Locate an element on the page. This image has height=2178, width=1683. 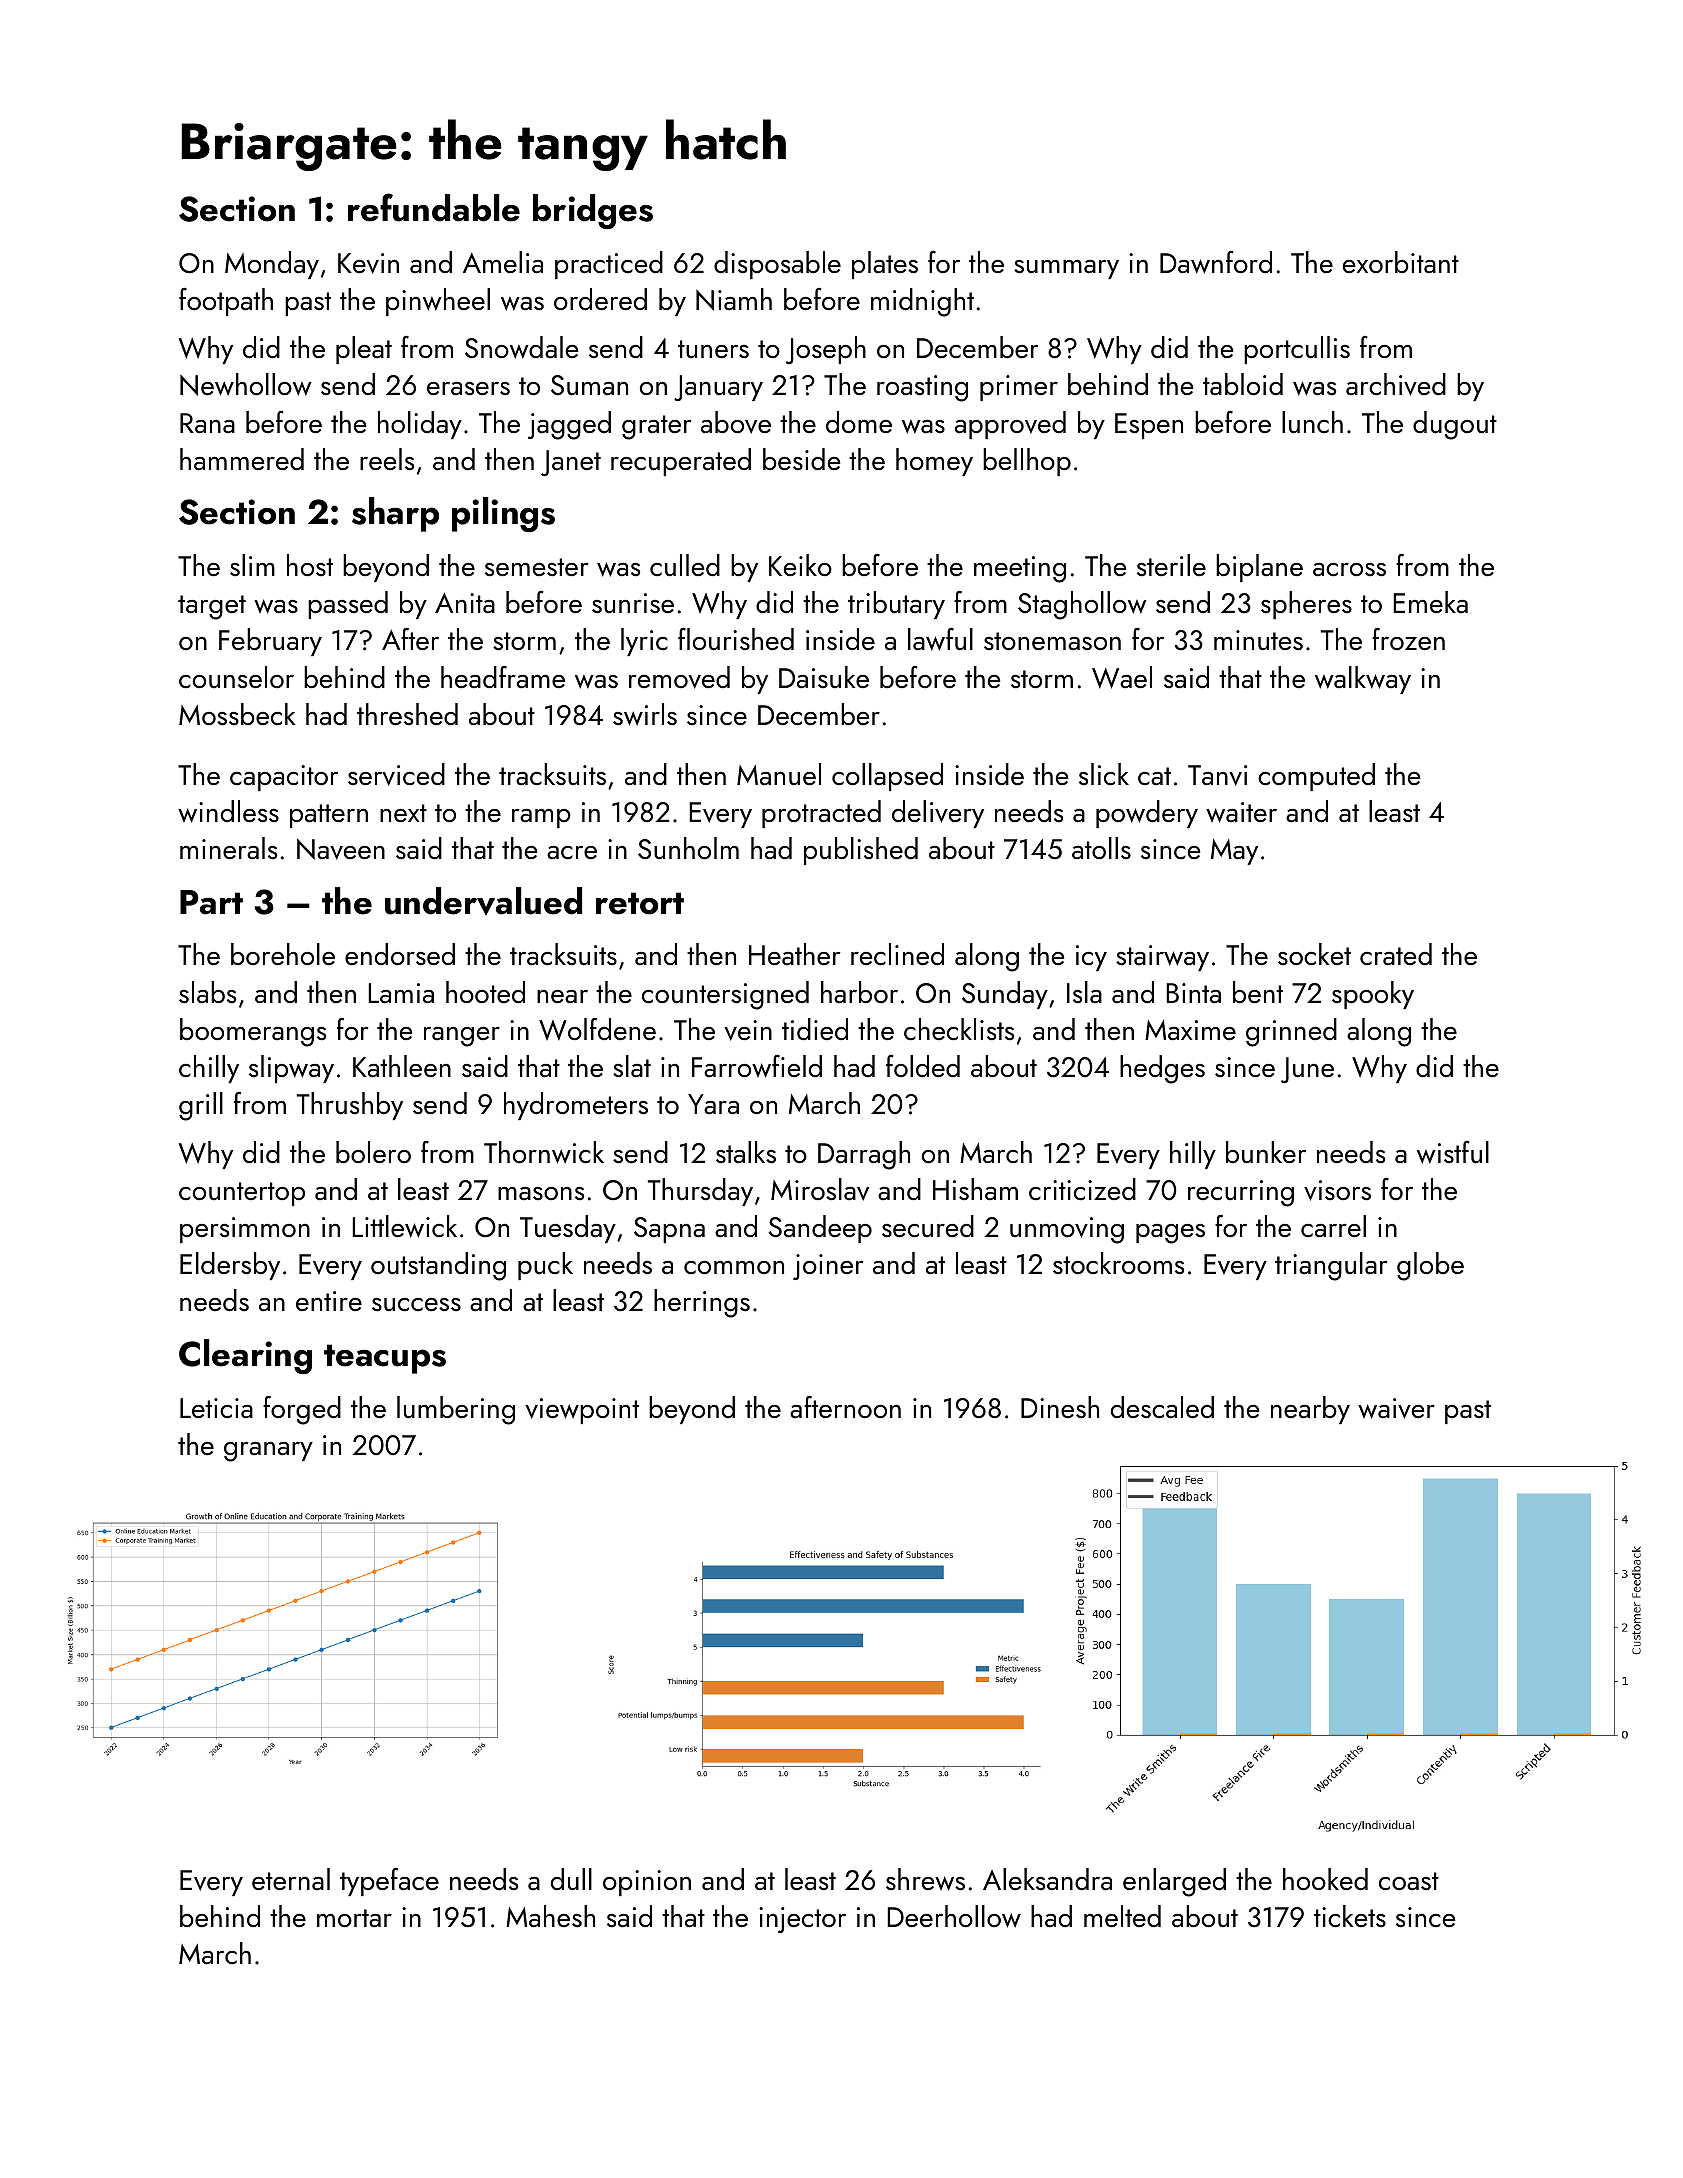
injector is located at coordinates (802, 1920).
